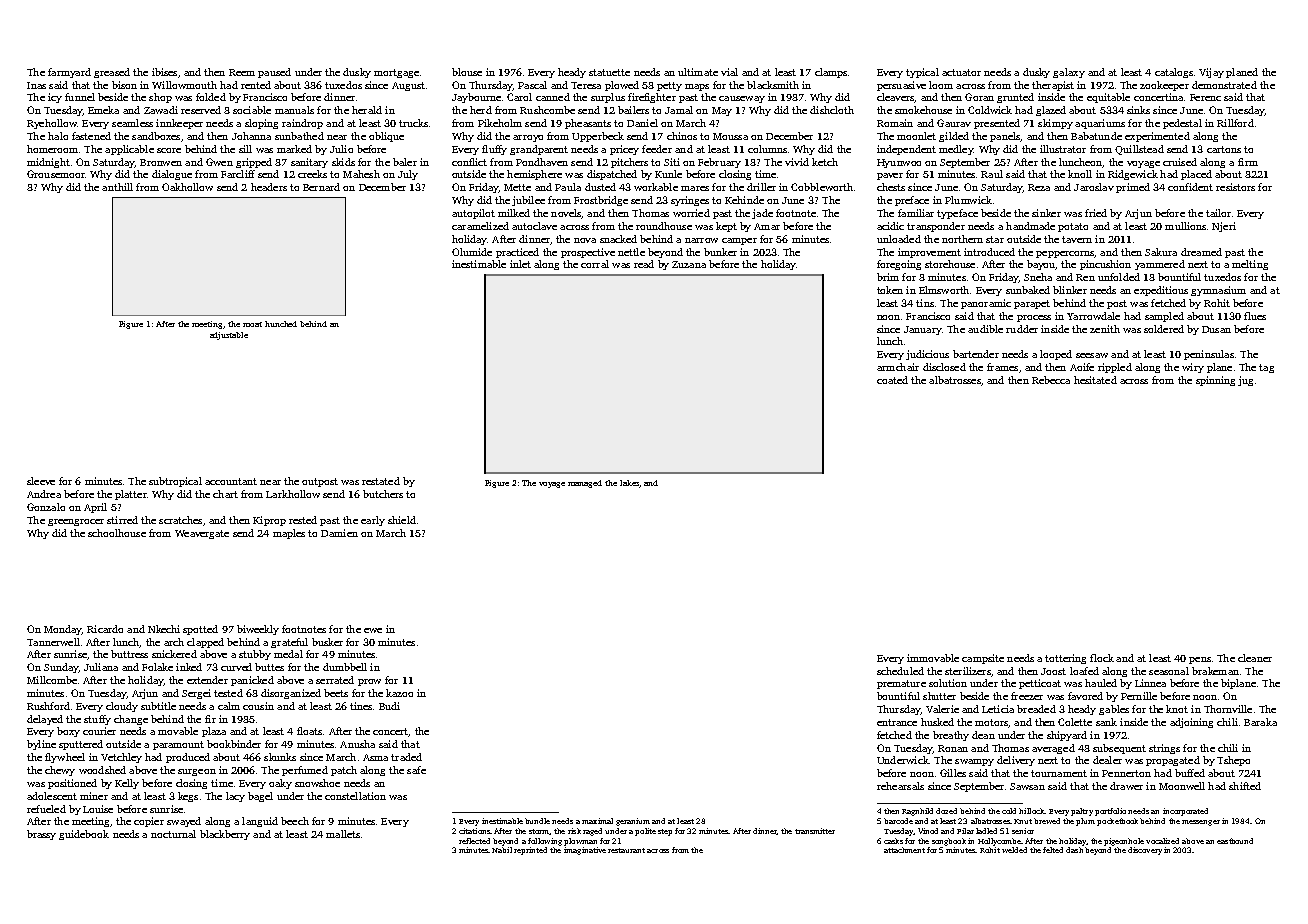 Image resolution: width=1308 pixels, height=924 pixels. What do you see at coordinates (597, 821) in the document?
I see `maximal` at bounding box center [597, 821].
